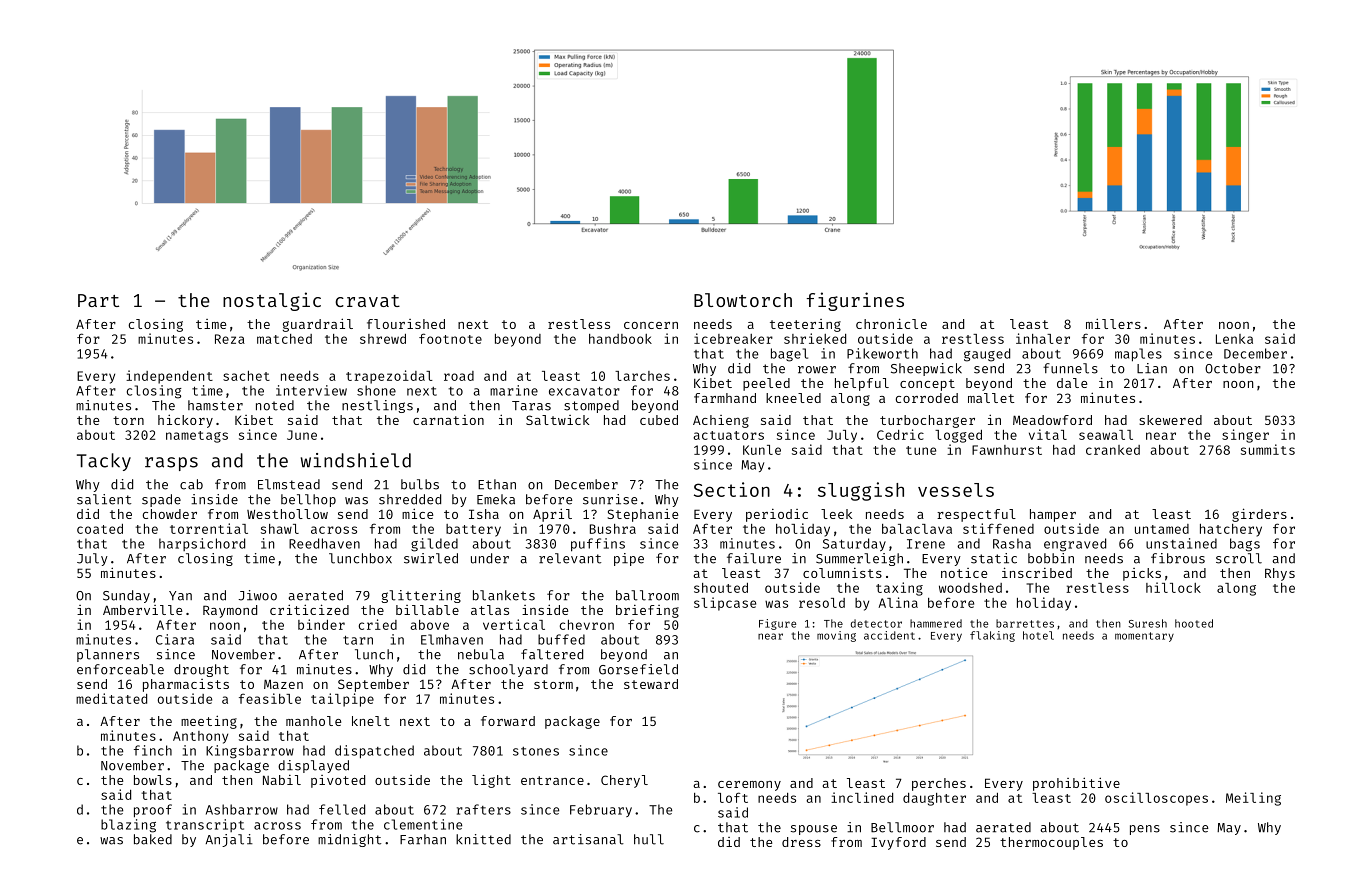  Describe the element at coordinates (1144, 637) in the document. I see `momentary` at that location.
